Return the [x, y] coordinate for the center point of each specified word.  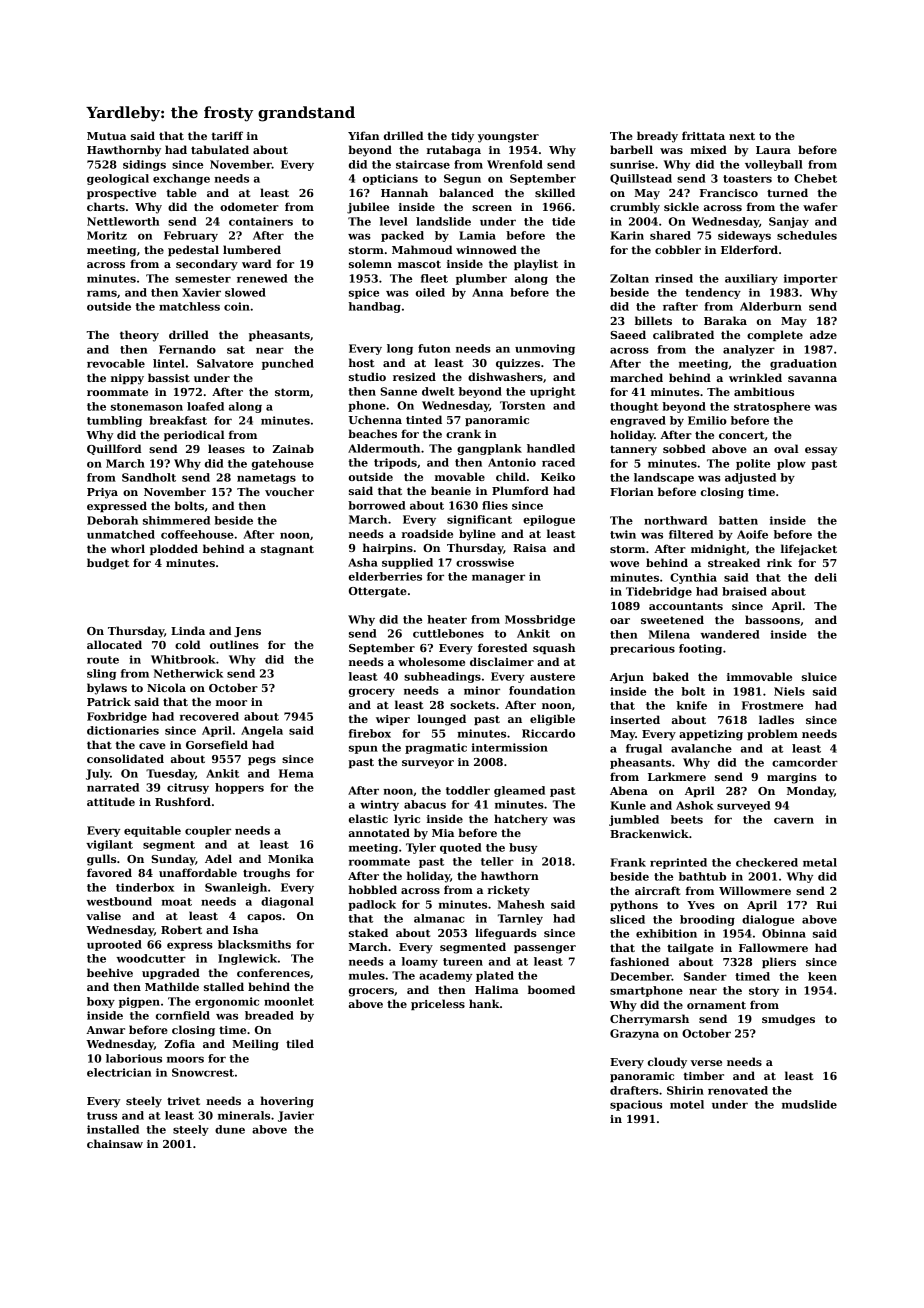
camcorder [805, 762]
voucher [289, 491]
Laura [773, 150]
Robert [181, 929]
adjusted [750, 478]
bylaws [107, 689]
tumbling [114, 421]
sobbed [684, 448]
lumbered [252, 249]
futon [434, 348]
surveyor [428, 764]
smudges [788, 1020]
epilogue [549, 520]
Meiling [255, 1045]
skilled [555, 192]
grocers [371, 992]
